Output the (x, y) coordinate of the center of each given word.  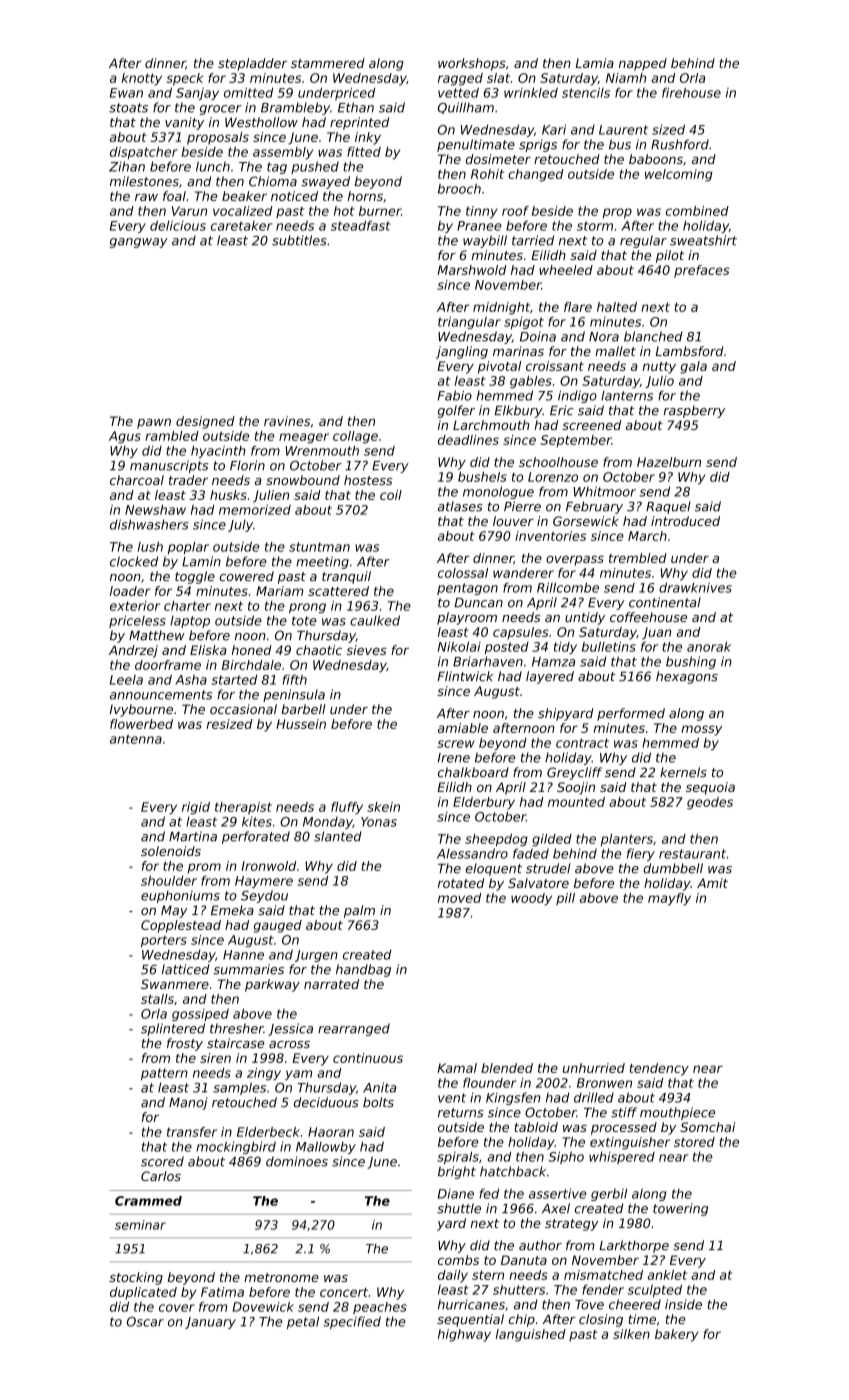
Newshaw (155, 510)
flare (578, 307)
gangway (139, 243)
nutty (659, 368)
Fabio (455, 395)
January (210, 1323)
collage (355, 437)
